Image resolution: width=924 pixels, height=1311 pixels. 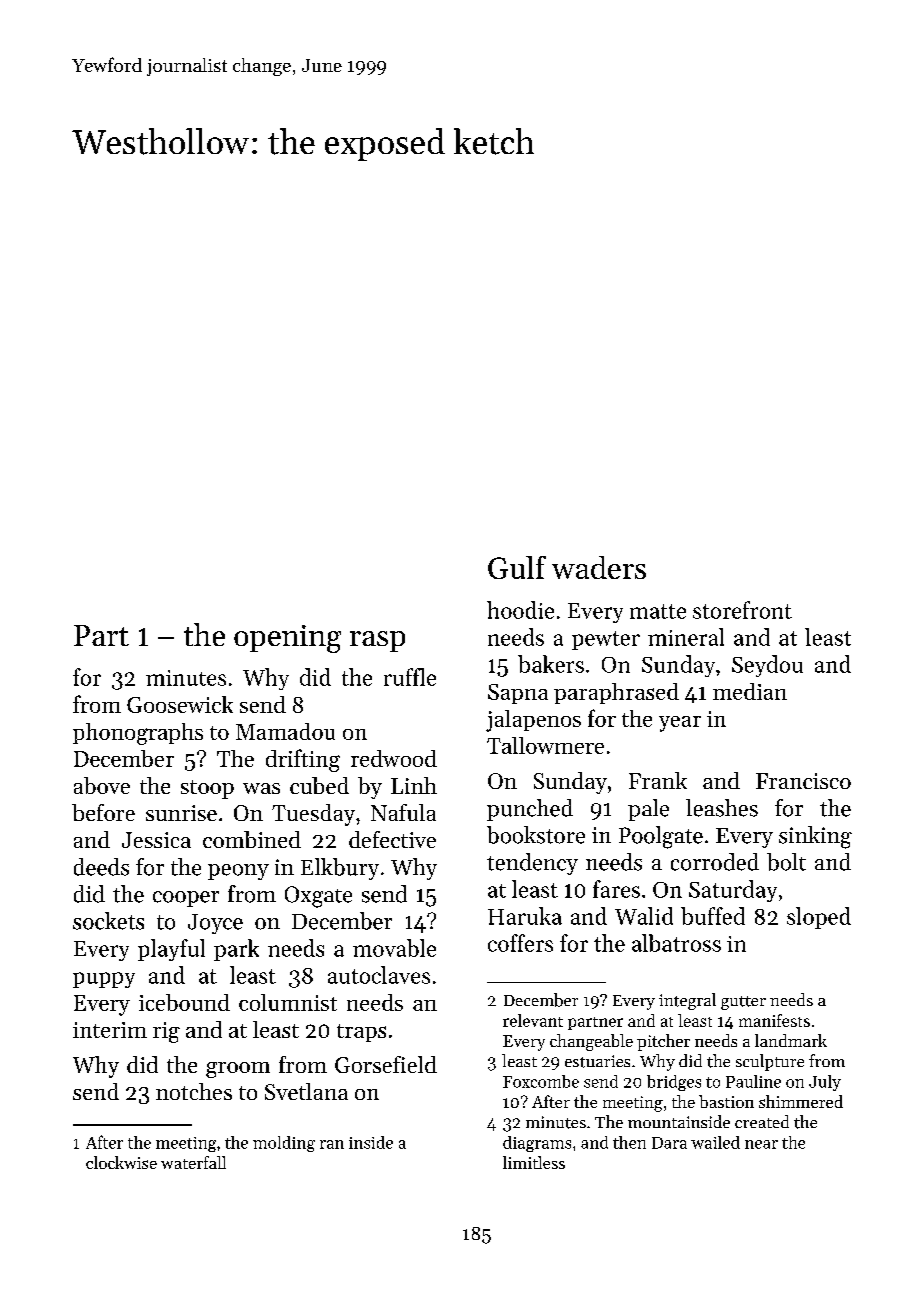 What do you see at coordinates (287, 639) in the page?
I see `opening` at bounding box center [287, 639].
